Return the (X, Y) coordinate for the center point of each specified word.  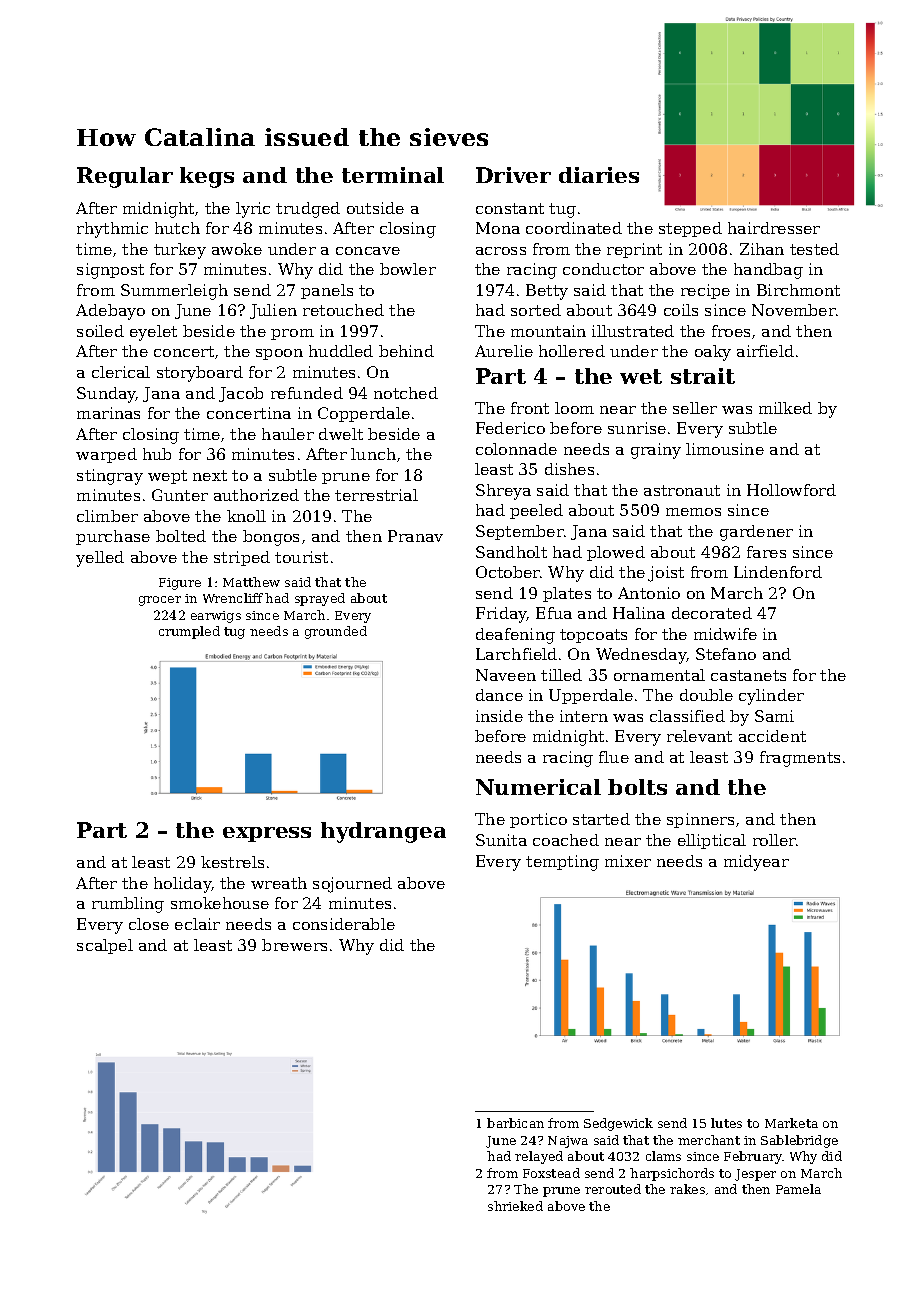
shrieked (515, 1206)
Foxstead (551, 1173)
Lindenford (778, 572)
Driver (513, 175)
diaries (599, 175)
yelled (100, 559)
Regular (125, 177)
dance (499, 695)
